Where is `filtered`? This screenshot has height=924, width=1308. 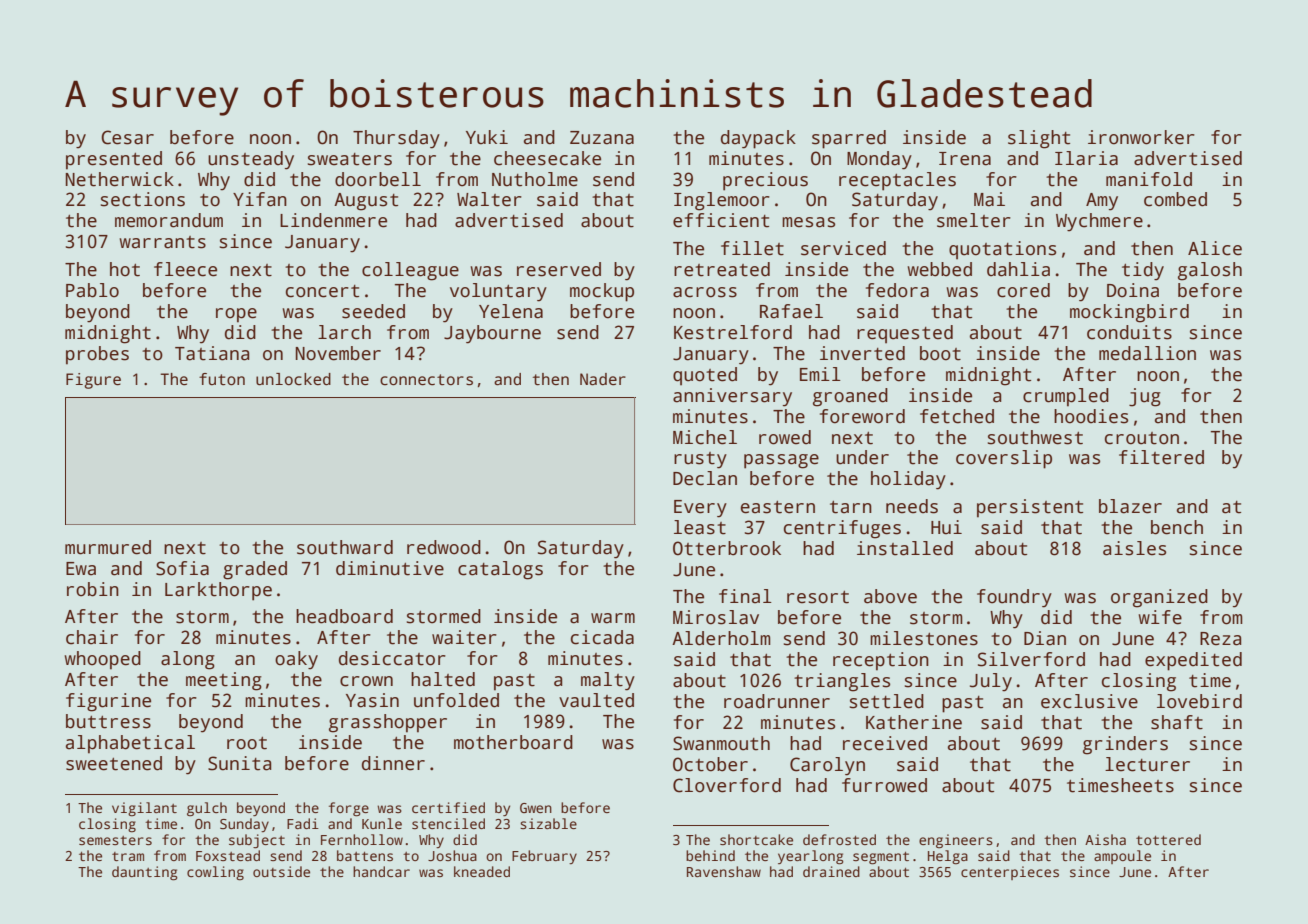
filtered is located at coordinates (1161, 457).
